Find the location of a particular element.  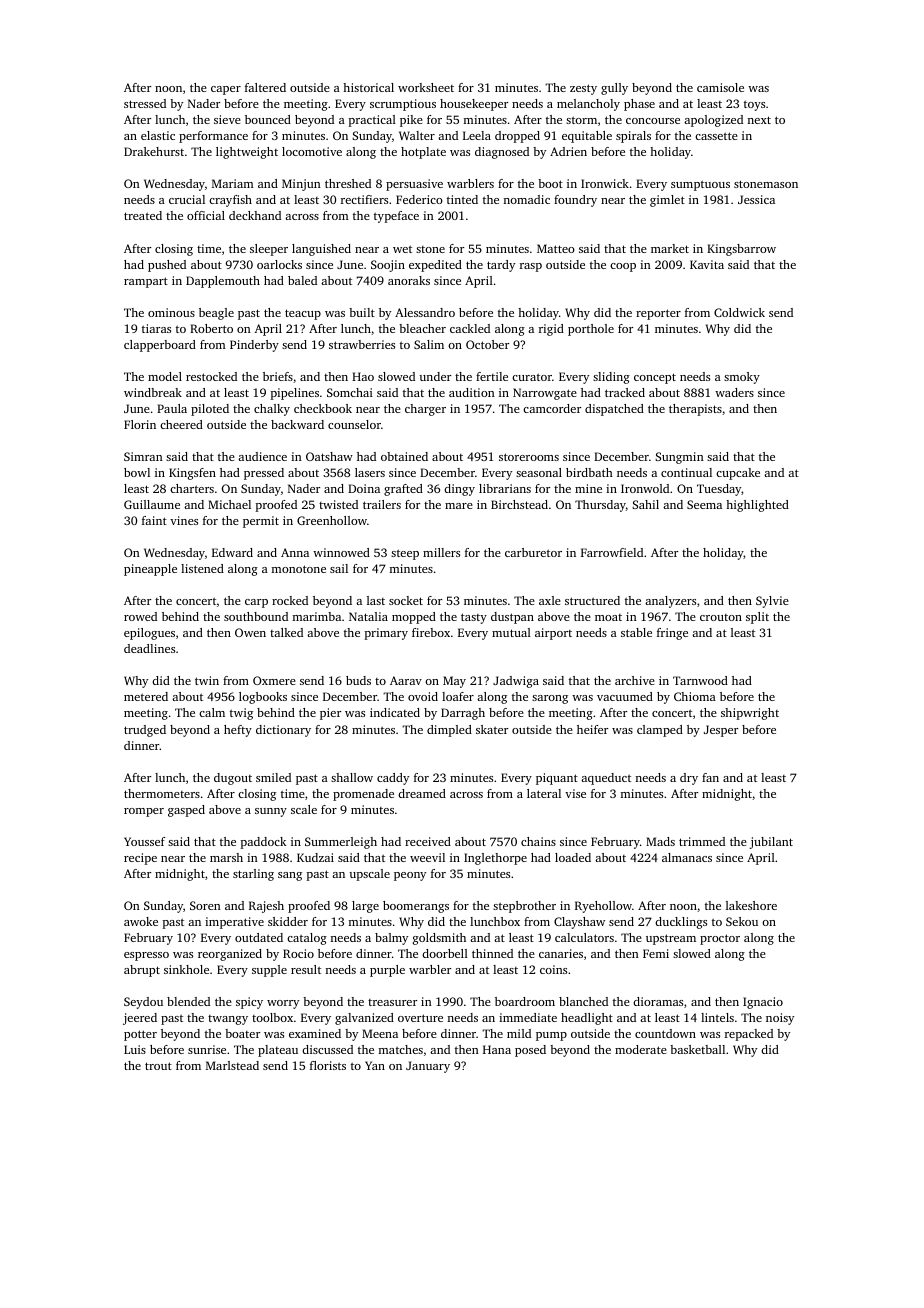

lightweight is located at coordinates (247, 153).
